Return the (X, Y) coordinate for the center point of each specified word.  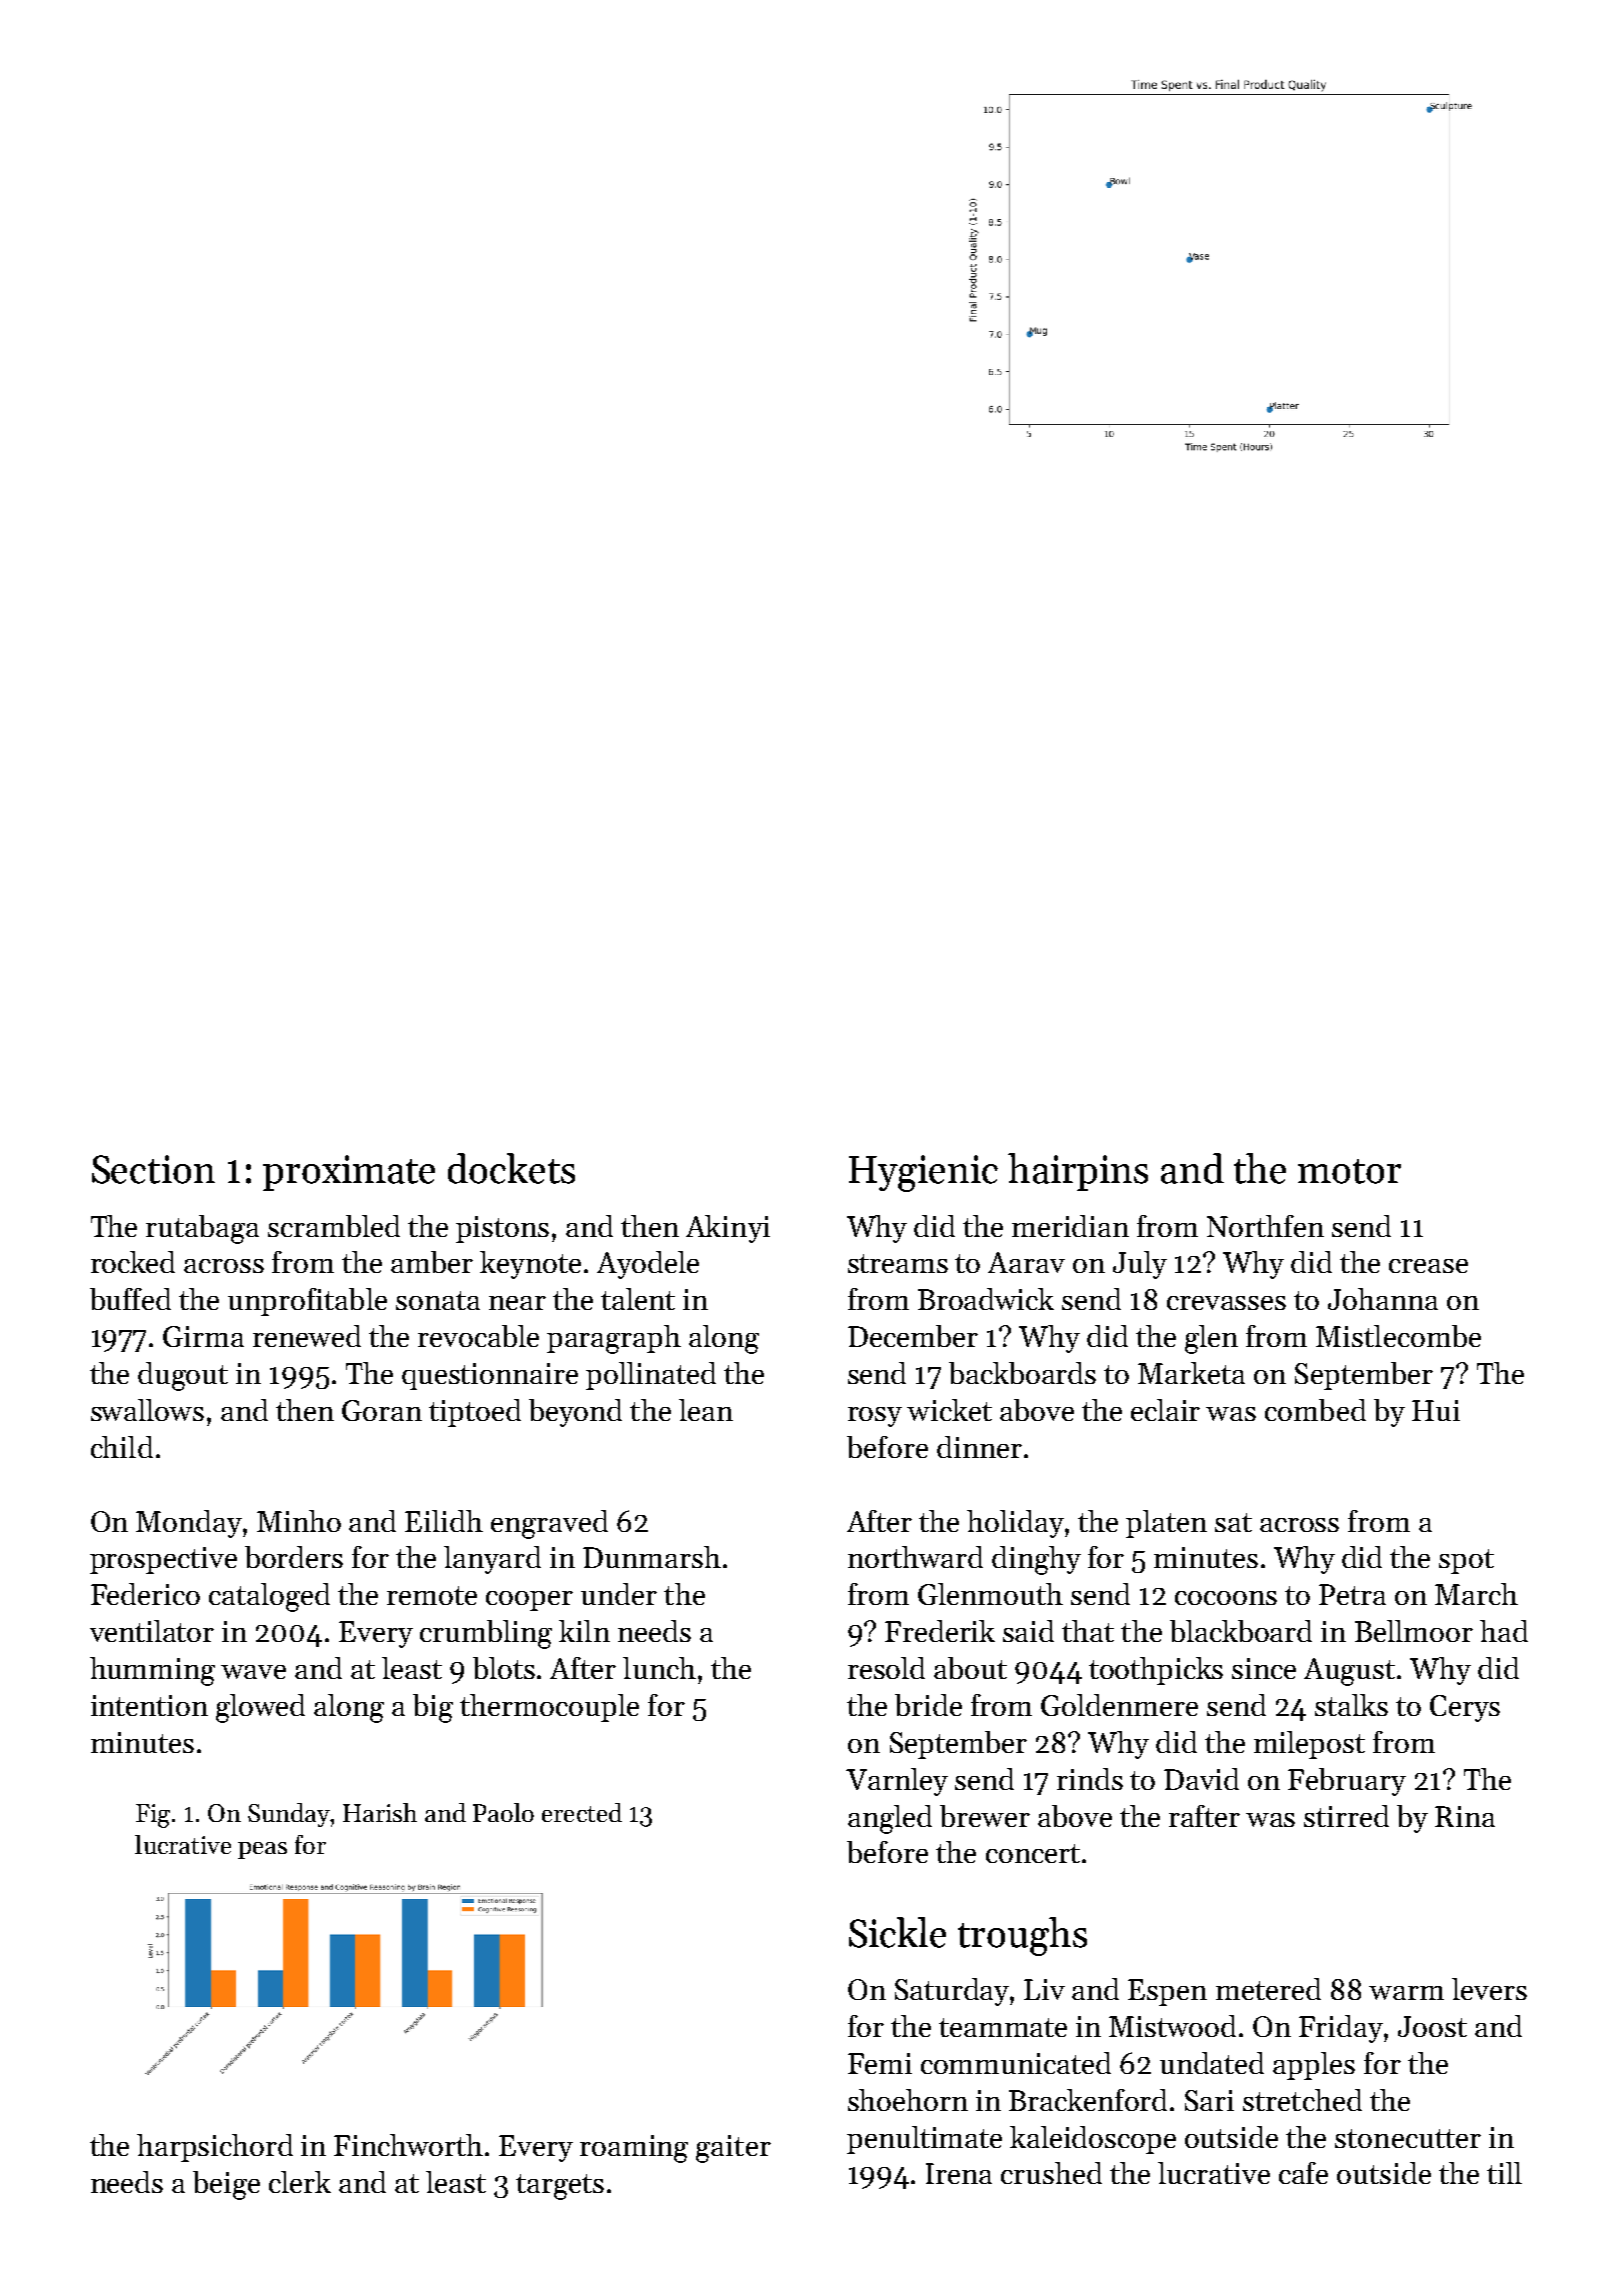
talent (638, 1299)
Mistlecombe (1398, 1336)
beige (226, 2185)
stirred (1346, 1816)
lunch (659, 1668)
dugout (183, 1376)
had (1504, 1631)
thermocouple (549, 1708)
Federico (145, 1594)
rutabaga (202, 1229)
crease (1428, 1266)
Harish (380, 1812)
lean (706, 1410)
